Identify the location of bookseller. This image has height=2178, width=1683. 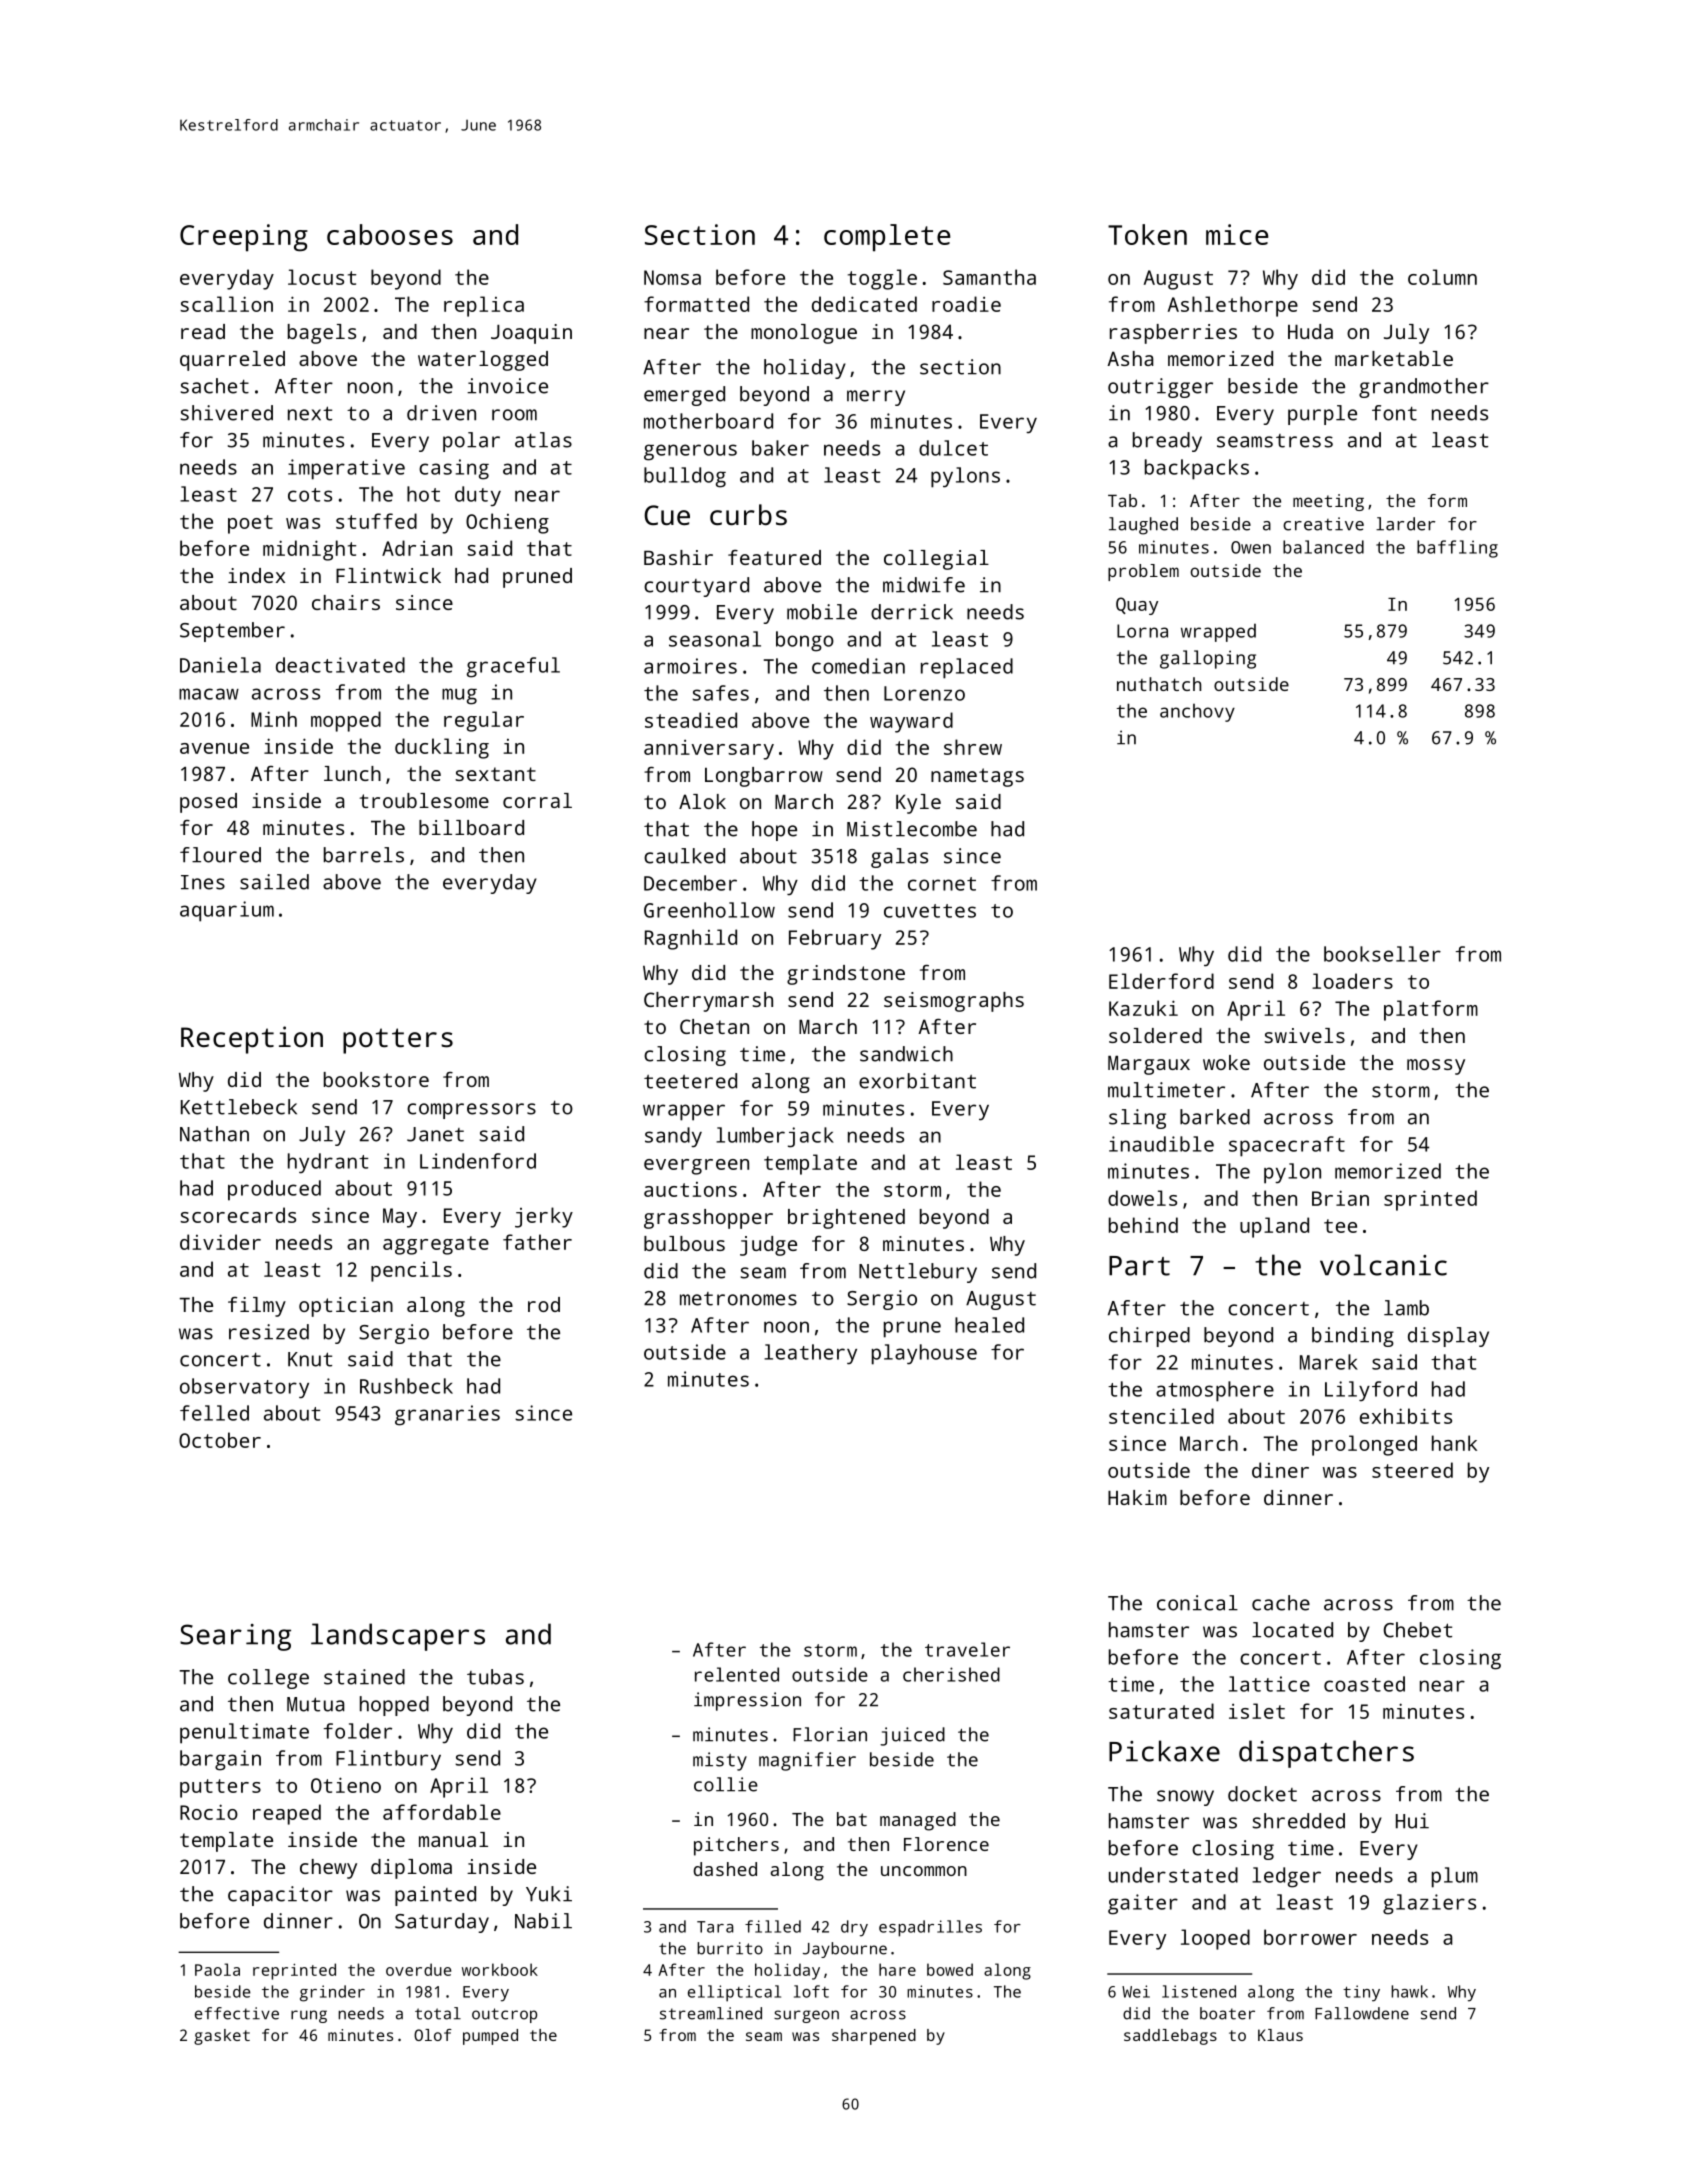
(1382, 954).
